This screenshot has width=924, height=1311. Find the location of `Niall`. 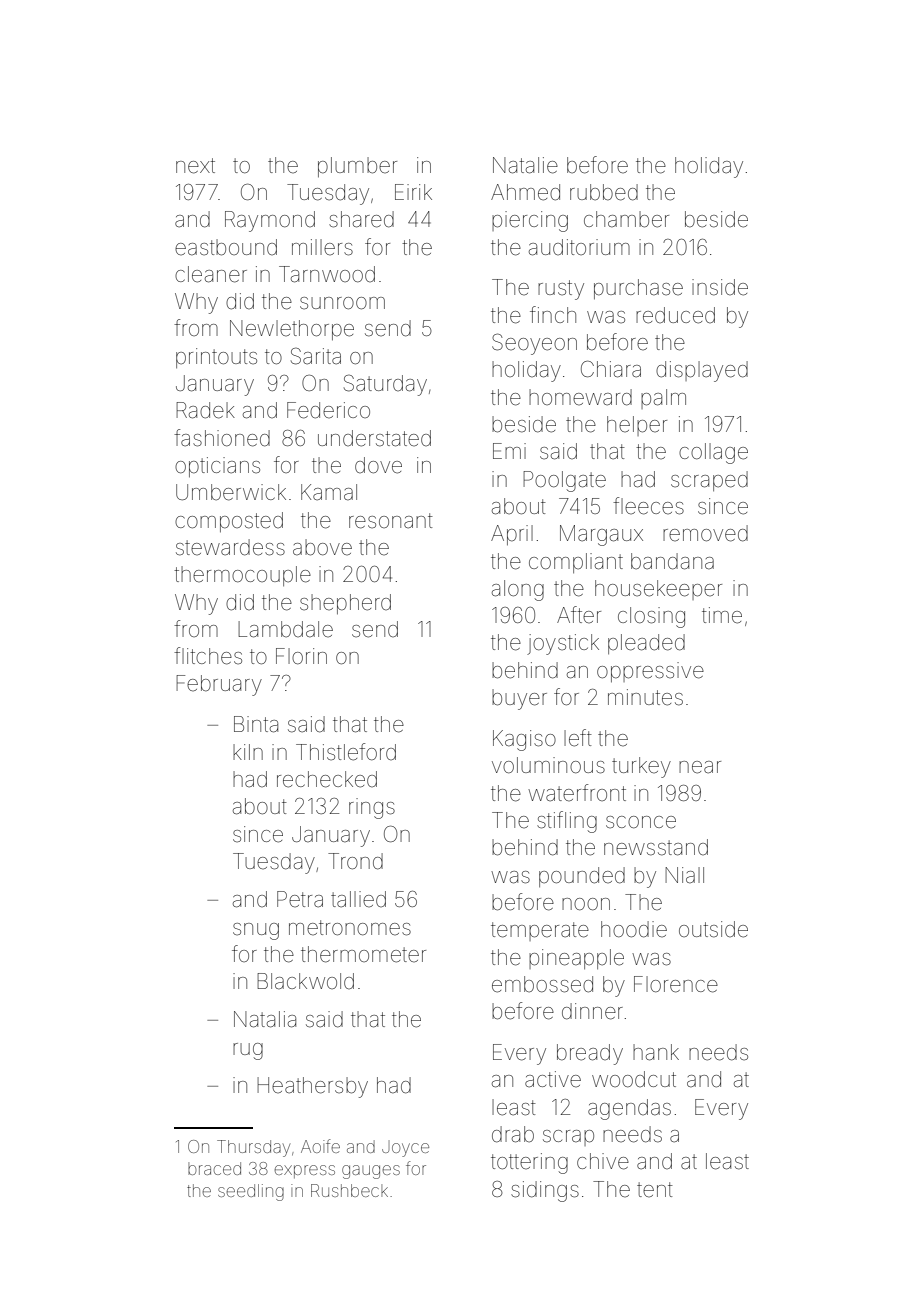

Niall is located at coordinates (684, 875).
